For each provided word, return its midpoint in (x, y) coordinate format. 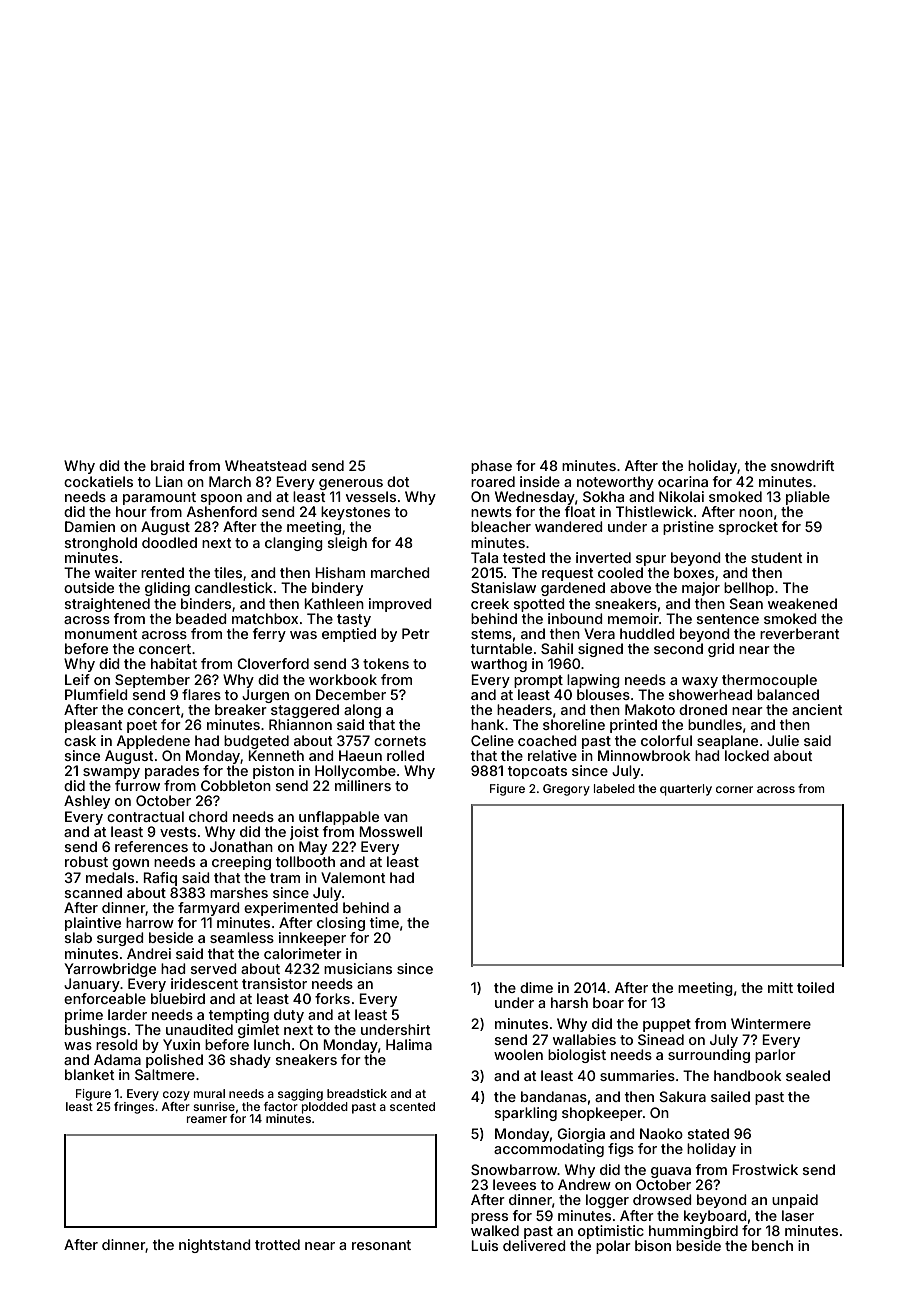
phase (491, 467)
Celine (492, 740)
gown (130, 864)
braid (167, 465)
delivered (534, 1245)
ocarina (683, 481)
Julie (783, 740)
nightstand (215, 1246)
